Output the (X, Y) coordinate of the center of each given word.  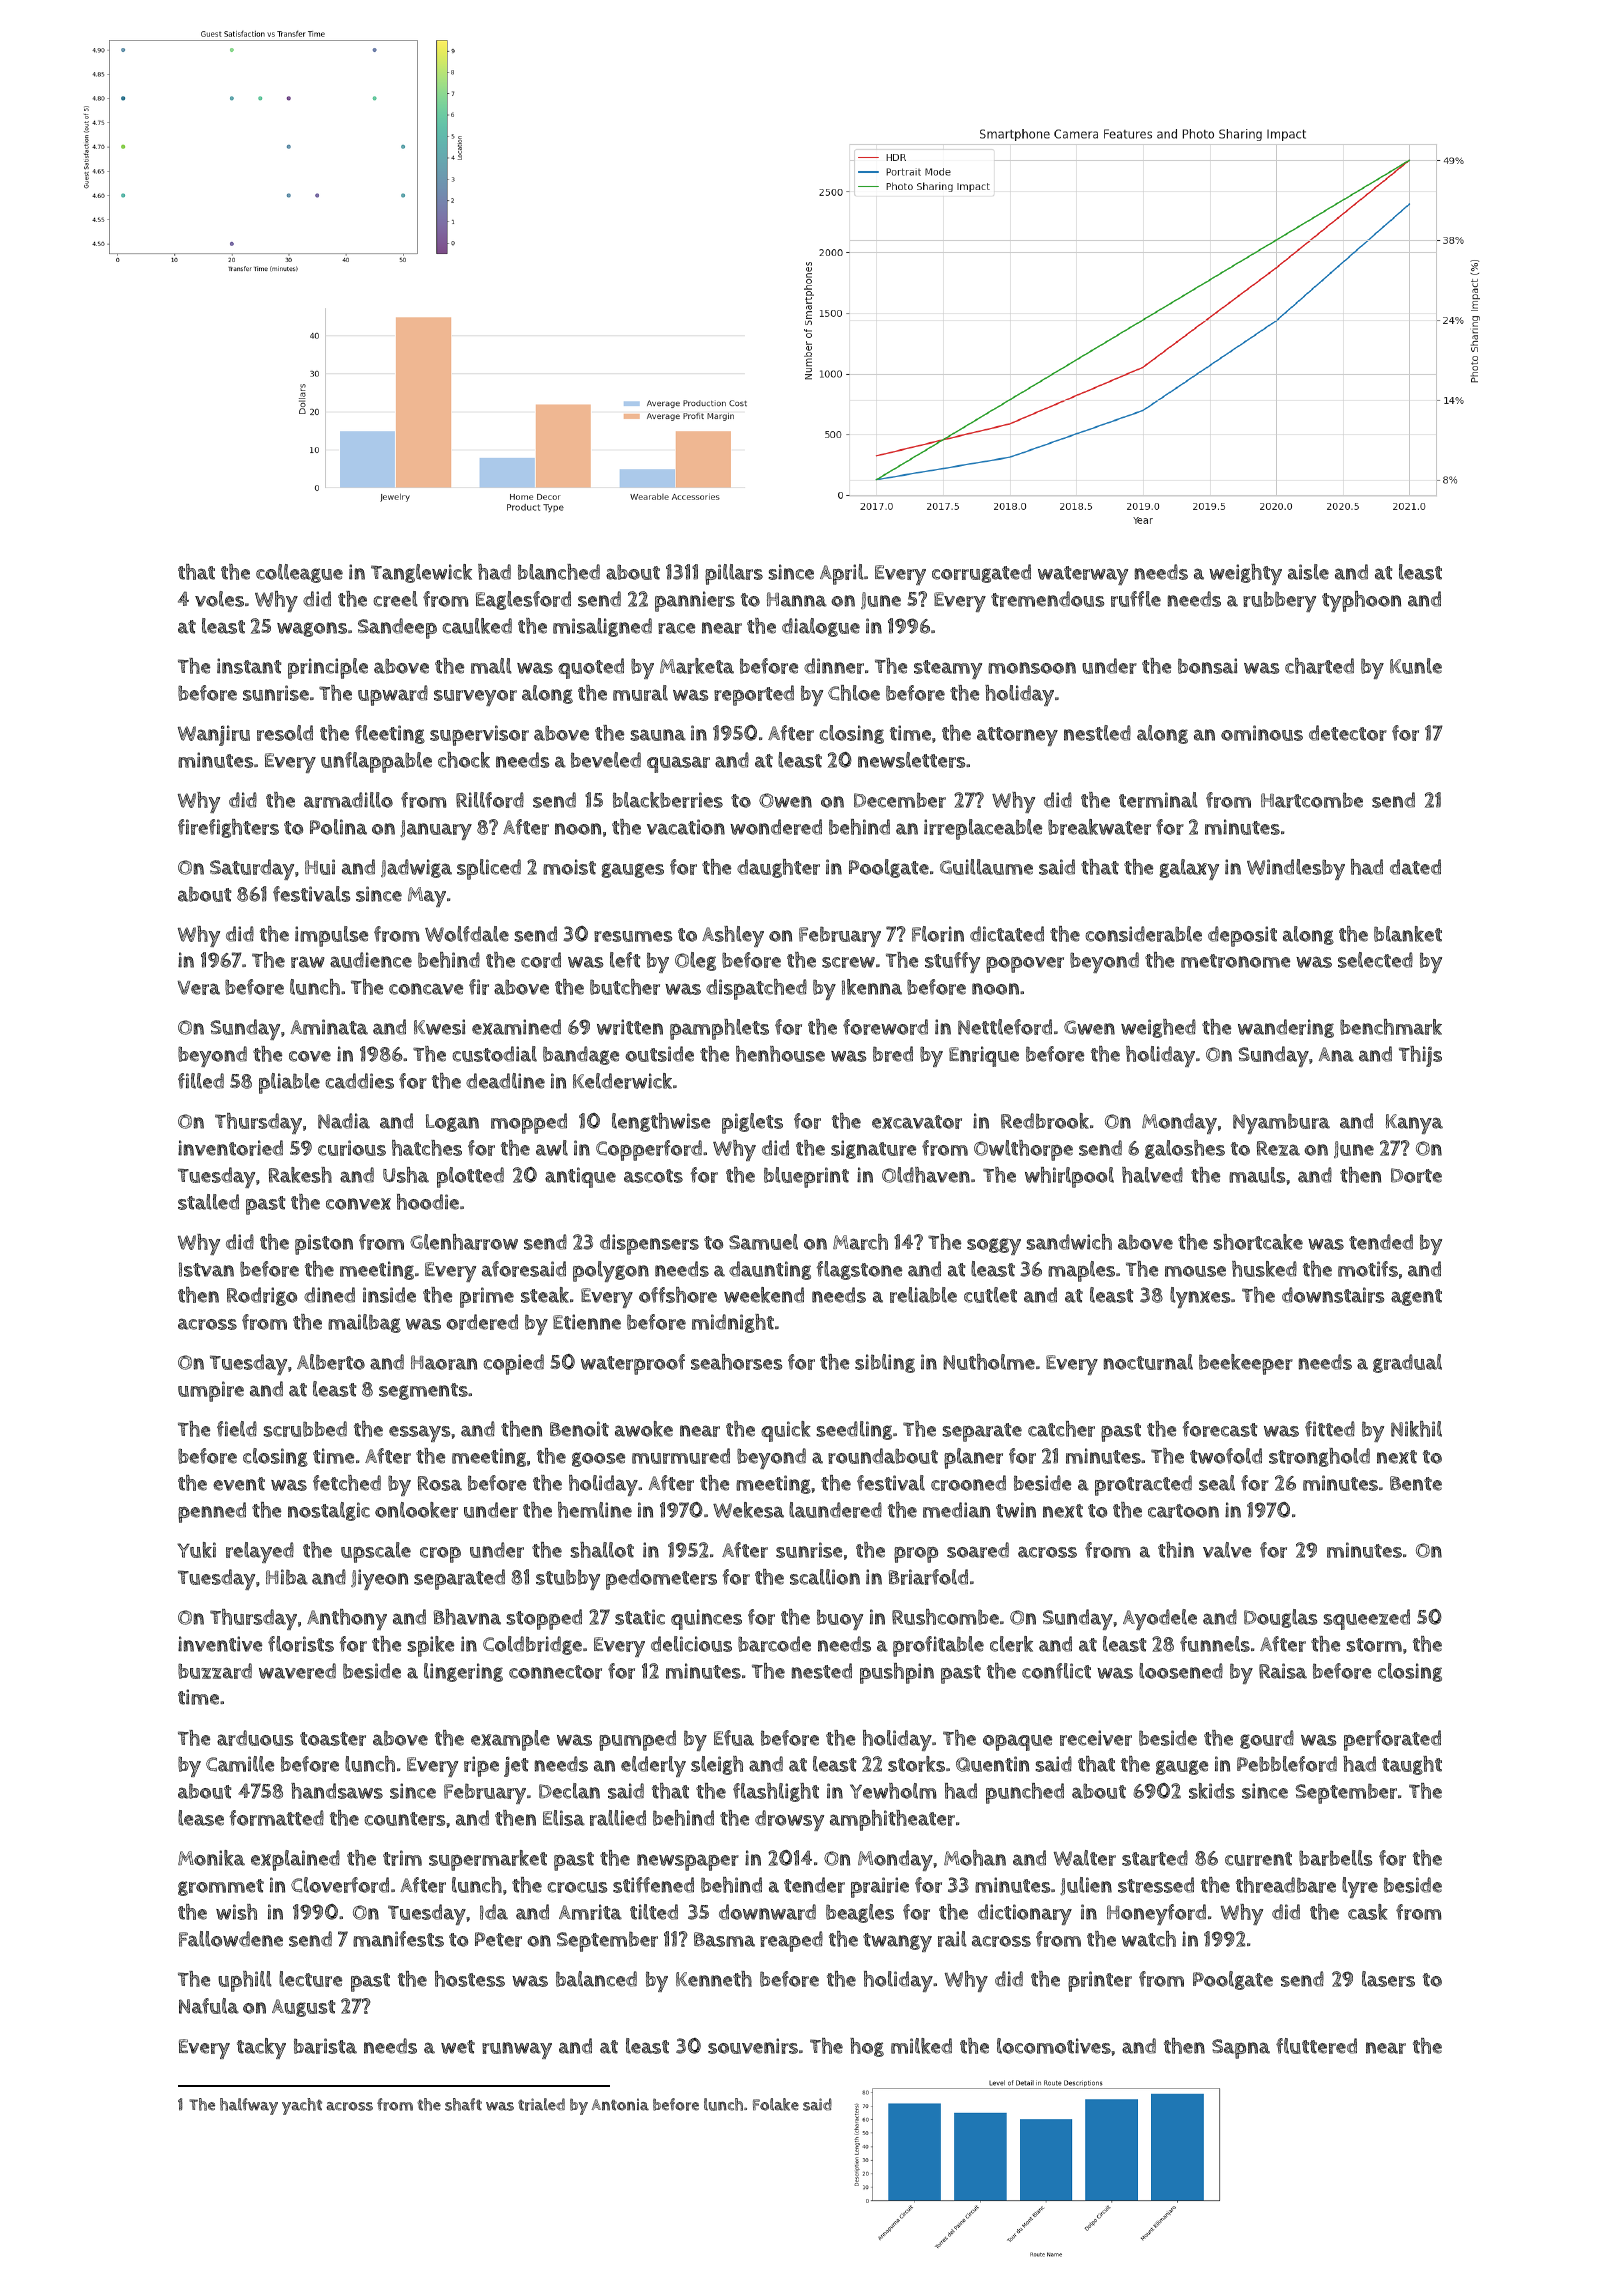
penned (212, 1512)
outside (659, 1054)
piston (324, 1244)
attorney (1017, 736)
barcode (774, 1644)
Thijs (1420, 1056)
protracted (1143, 1485)
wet (458, 2047)
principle (328, 668)
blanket (1408, 934)
